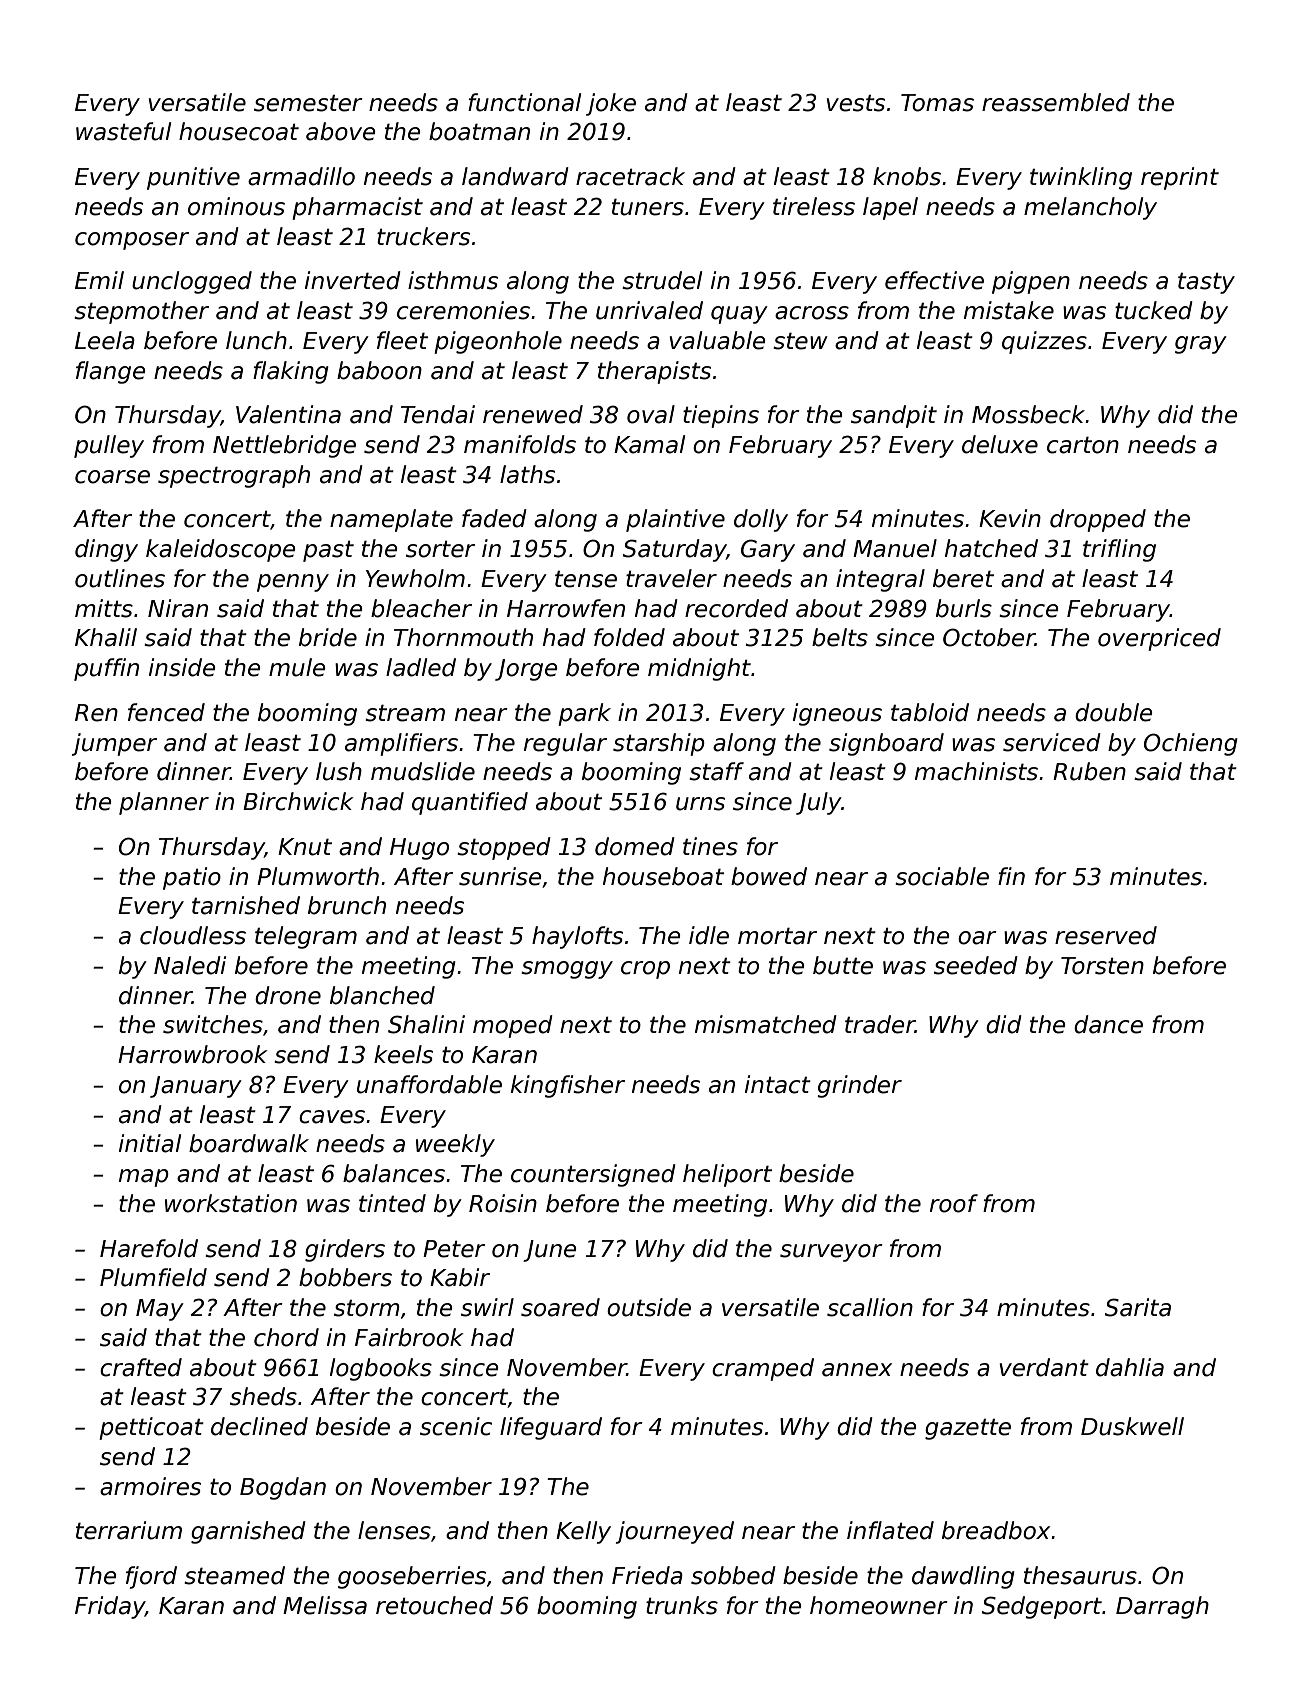  Describe the element at coordinates (283, 1488) in the screenshot. I see `Bogdan` at that location.
